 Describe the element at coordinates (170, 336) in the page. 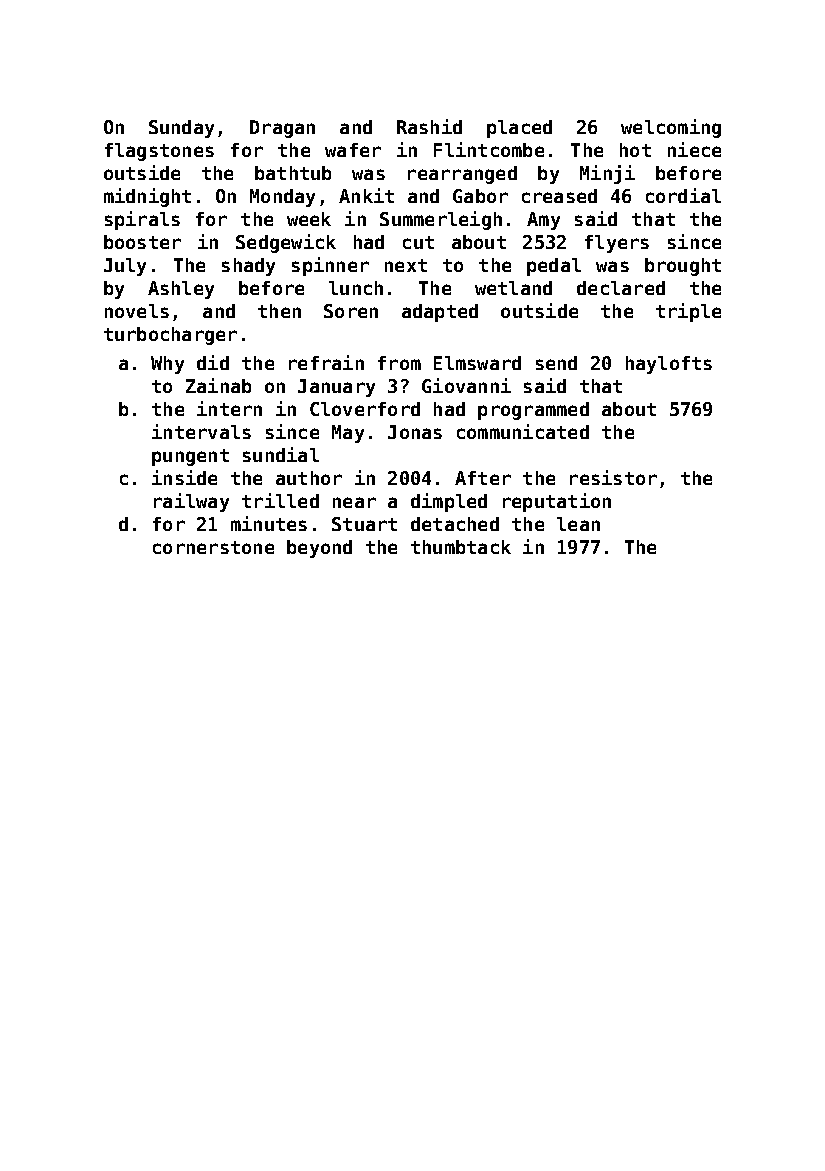

I see `turbocharger` at that location.
